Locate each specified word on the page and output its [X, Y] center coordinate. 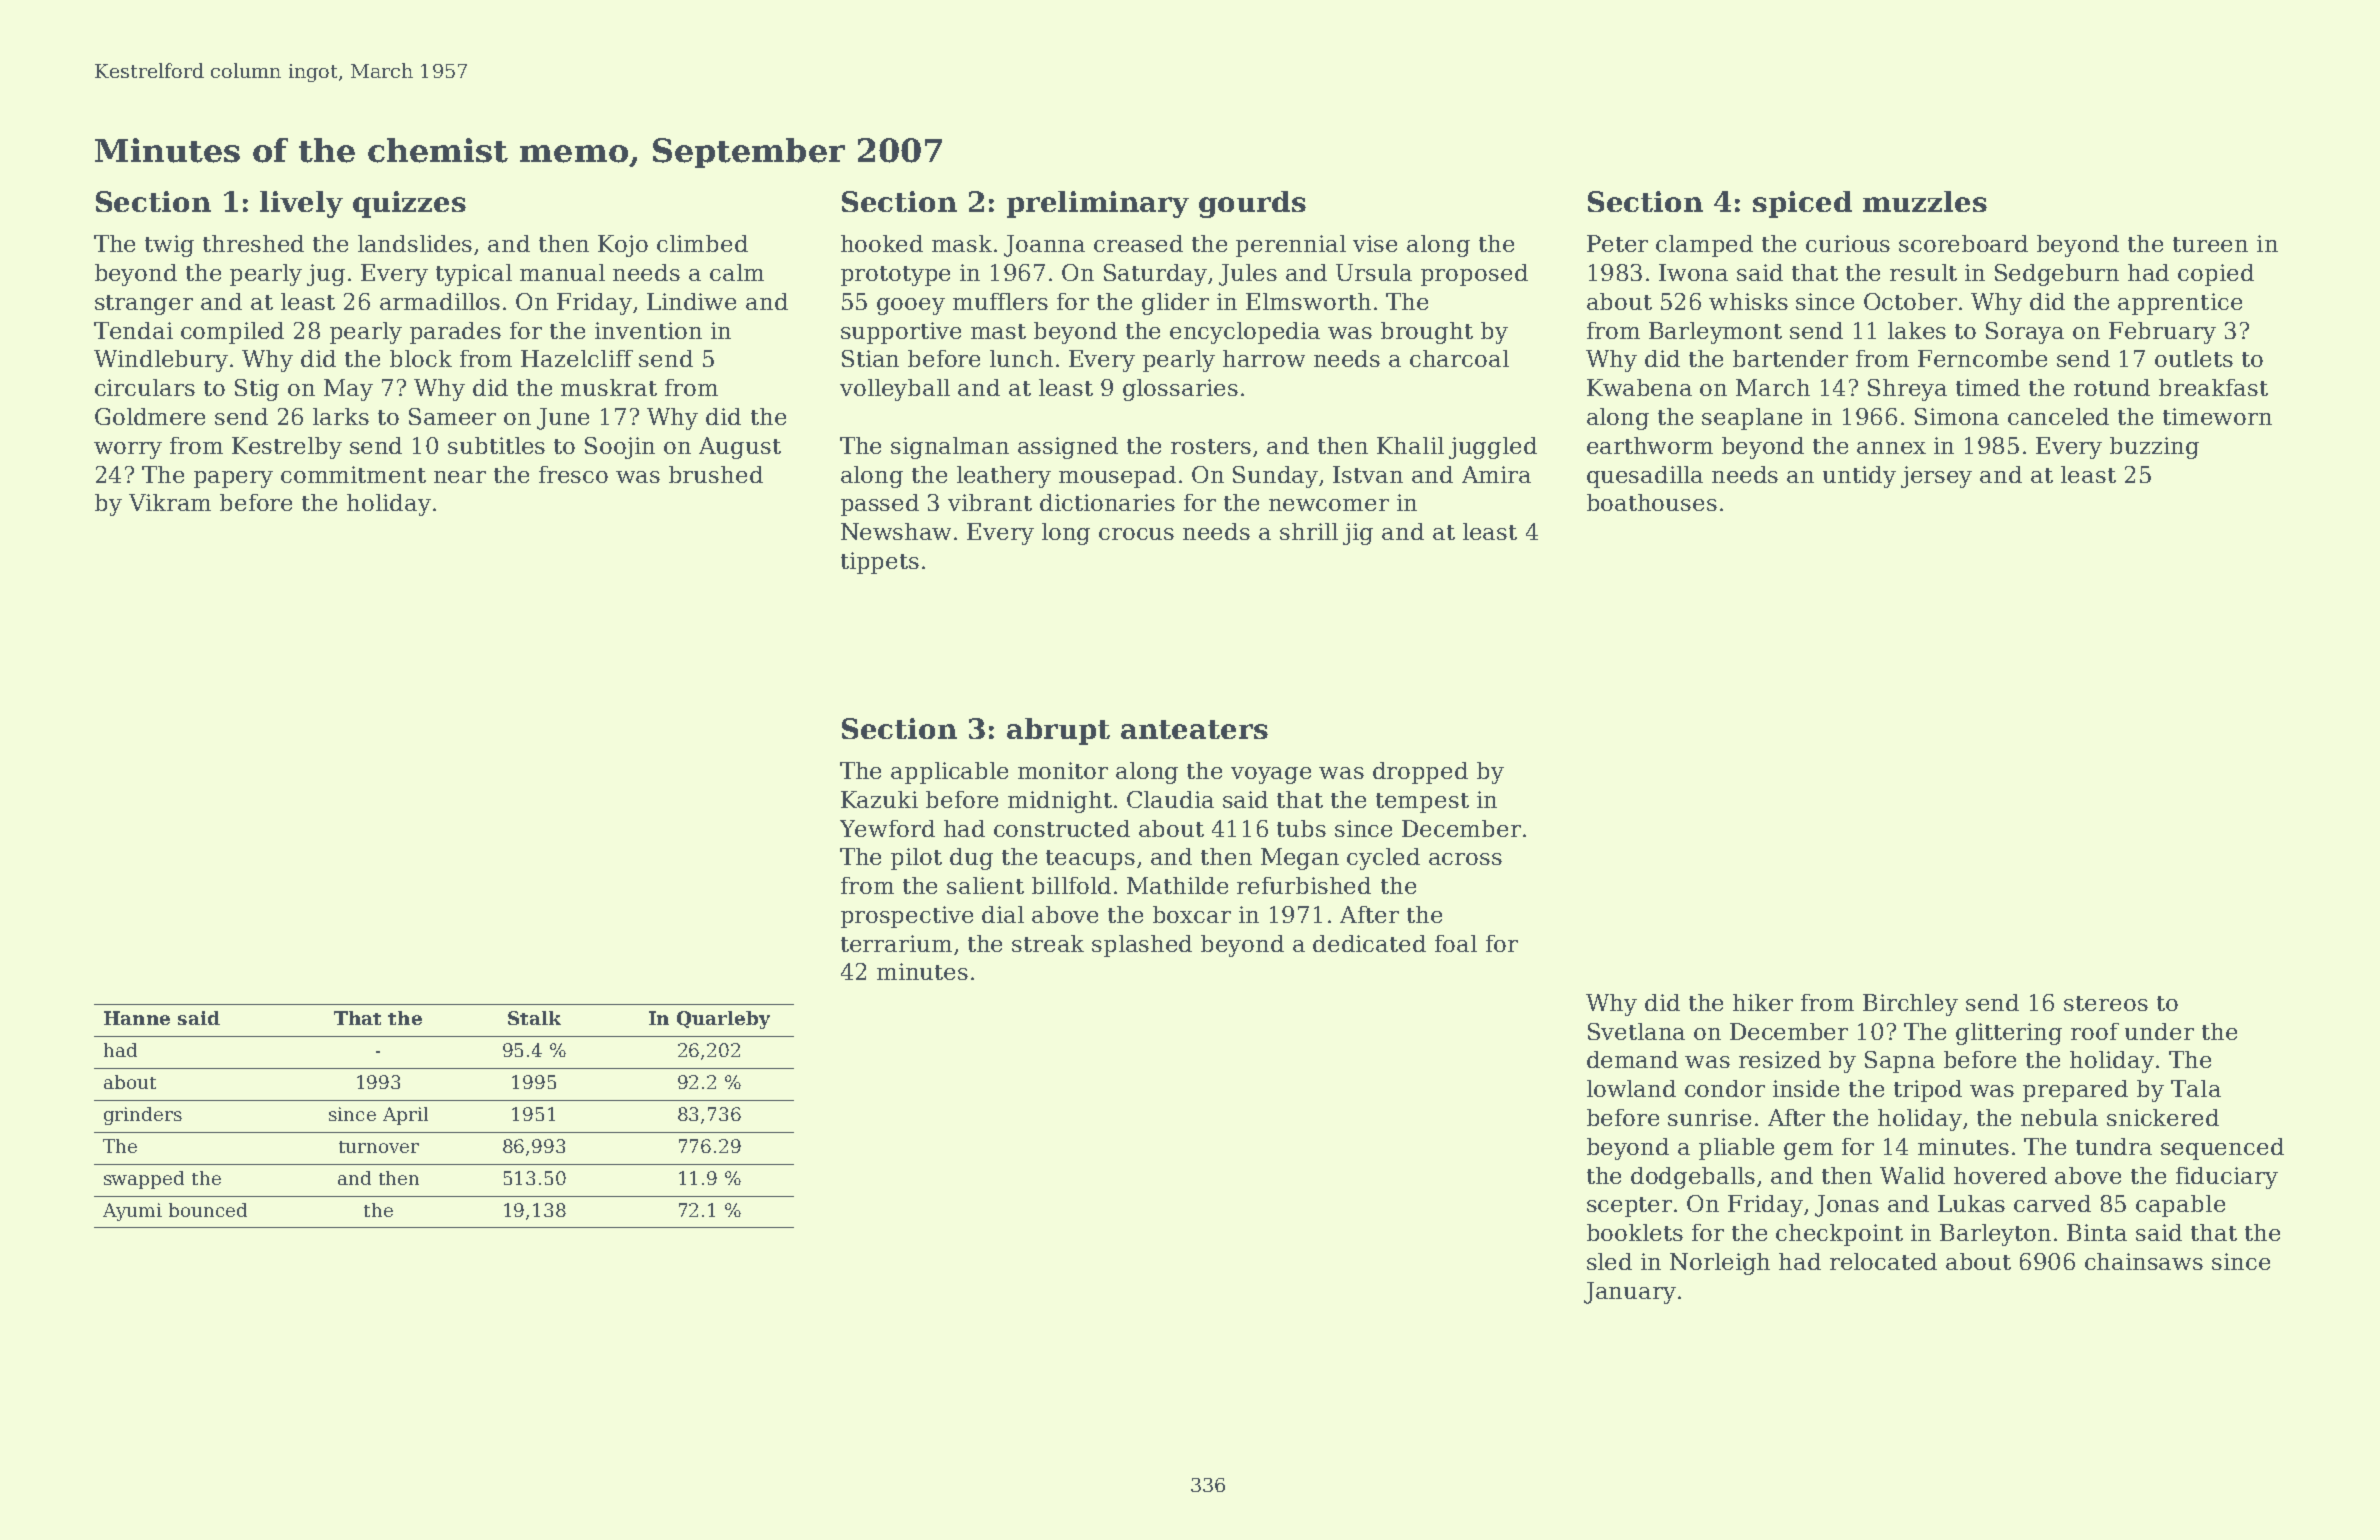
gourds [1252, 204]
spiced [1802, 204]
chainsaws [2144, 1261]
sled [1609, 1261]
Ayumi [132, 1212]
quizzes [409, 204]
